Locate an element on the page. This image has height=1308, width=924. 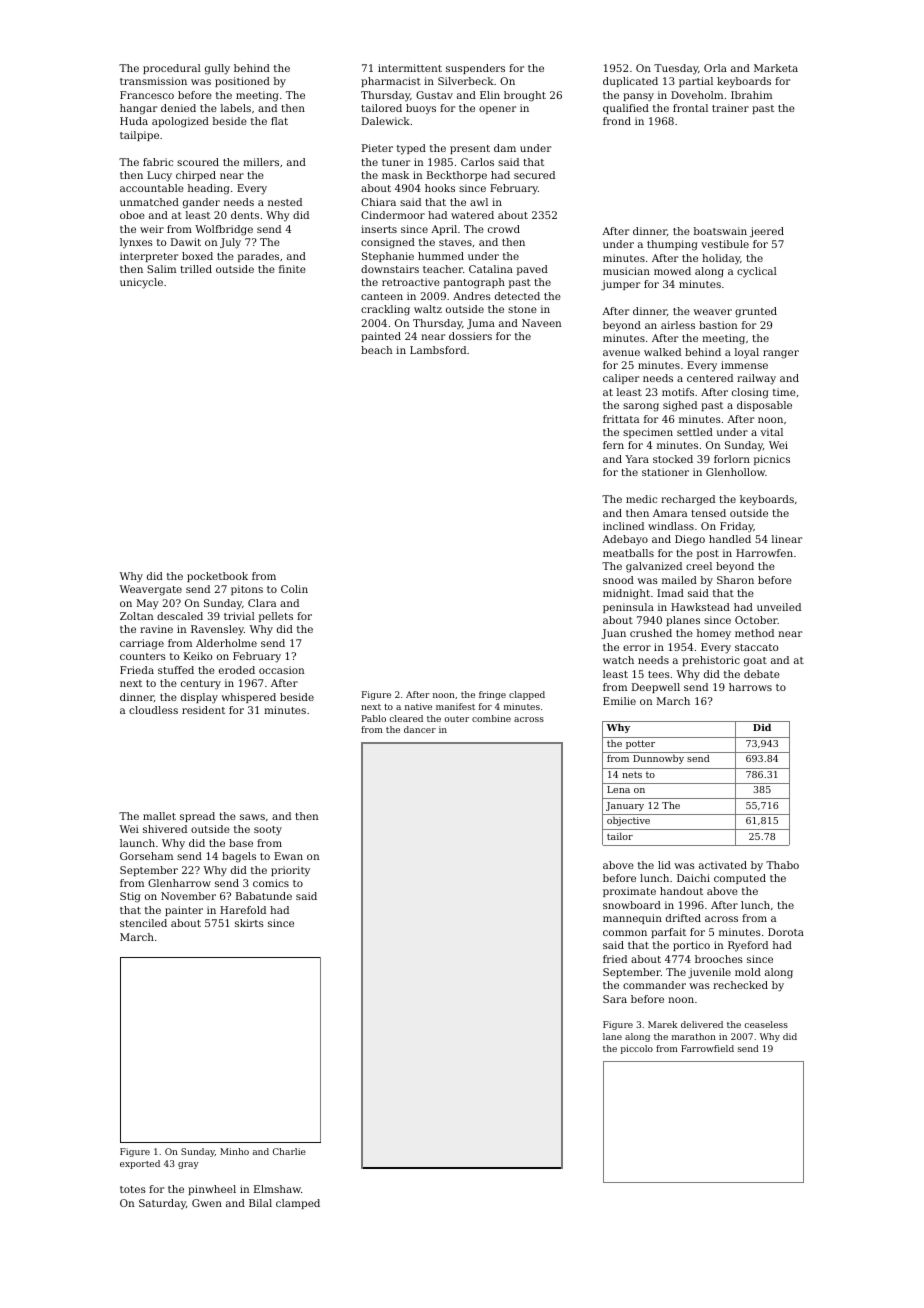
exported is located at coordinates (140, 1164).
